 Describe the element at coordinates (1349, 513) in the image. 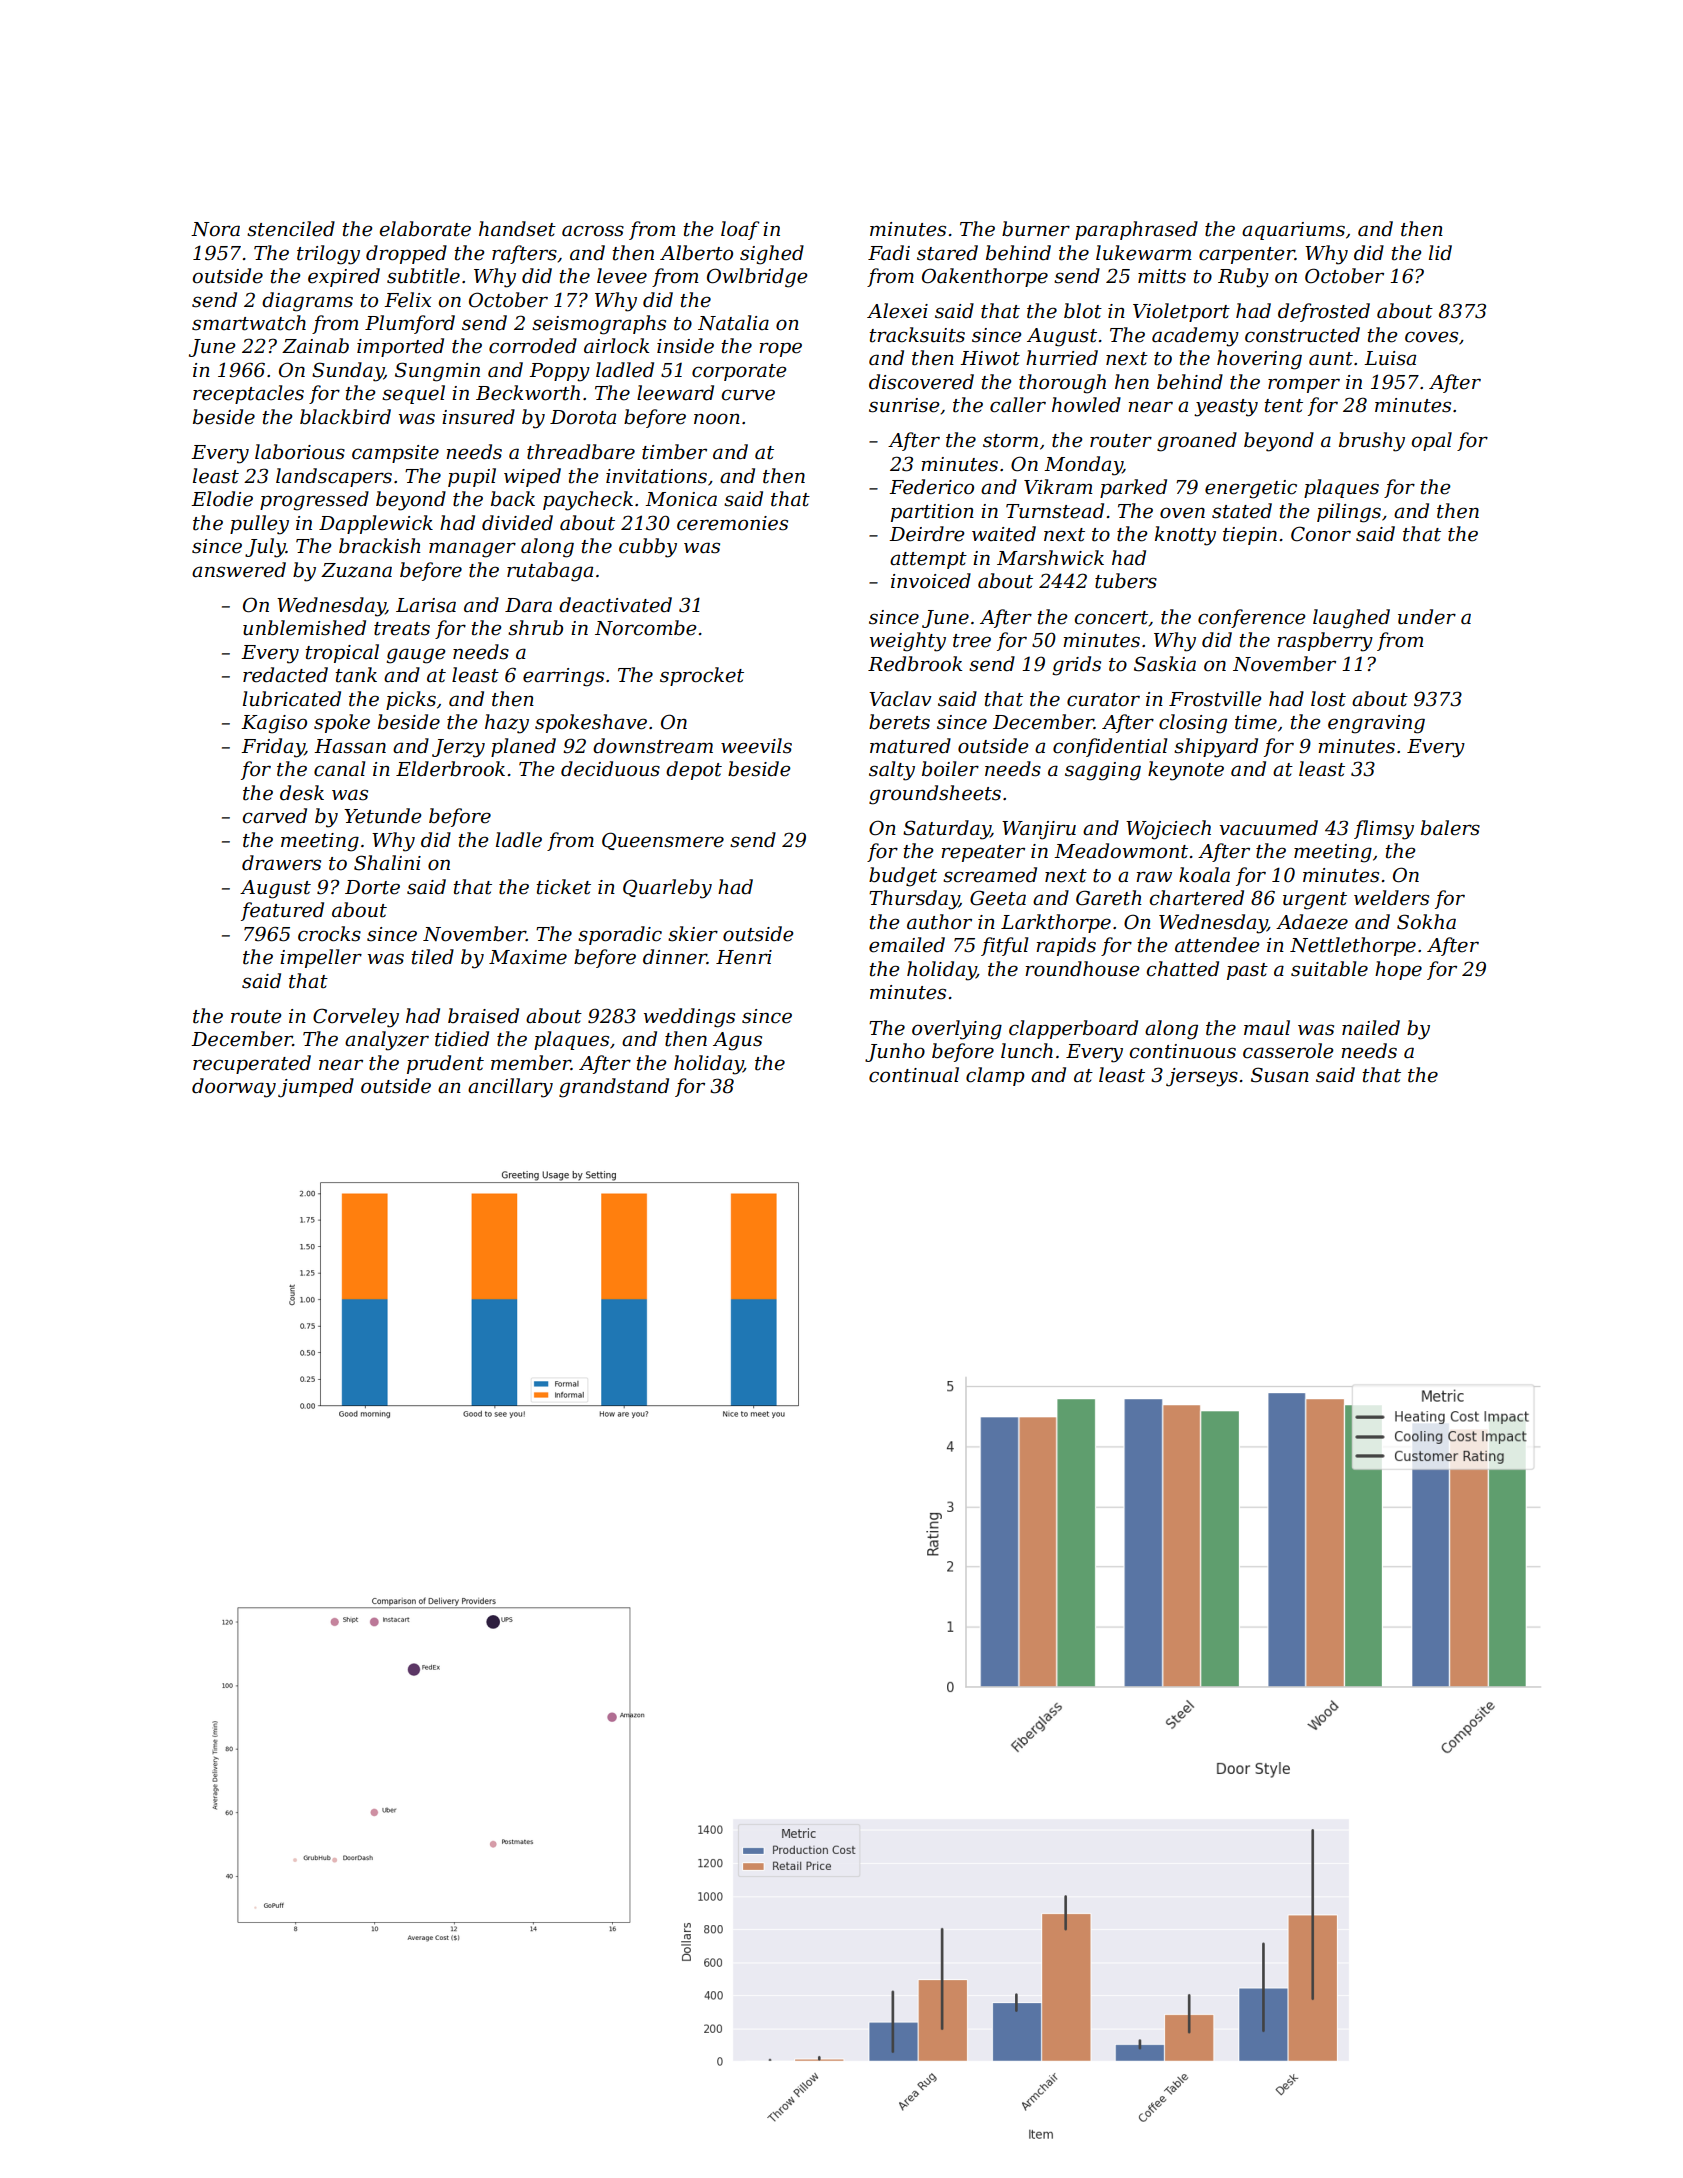

I see `pilings` at that location.
